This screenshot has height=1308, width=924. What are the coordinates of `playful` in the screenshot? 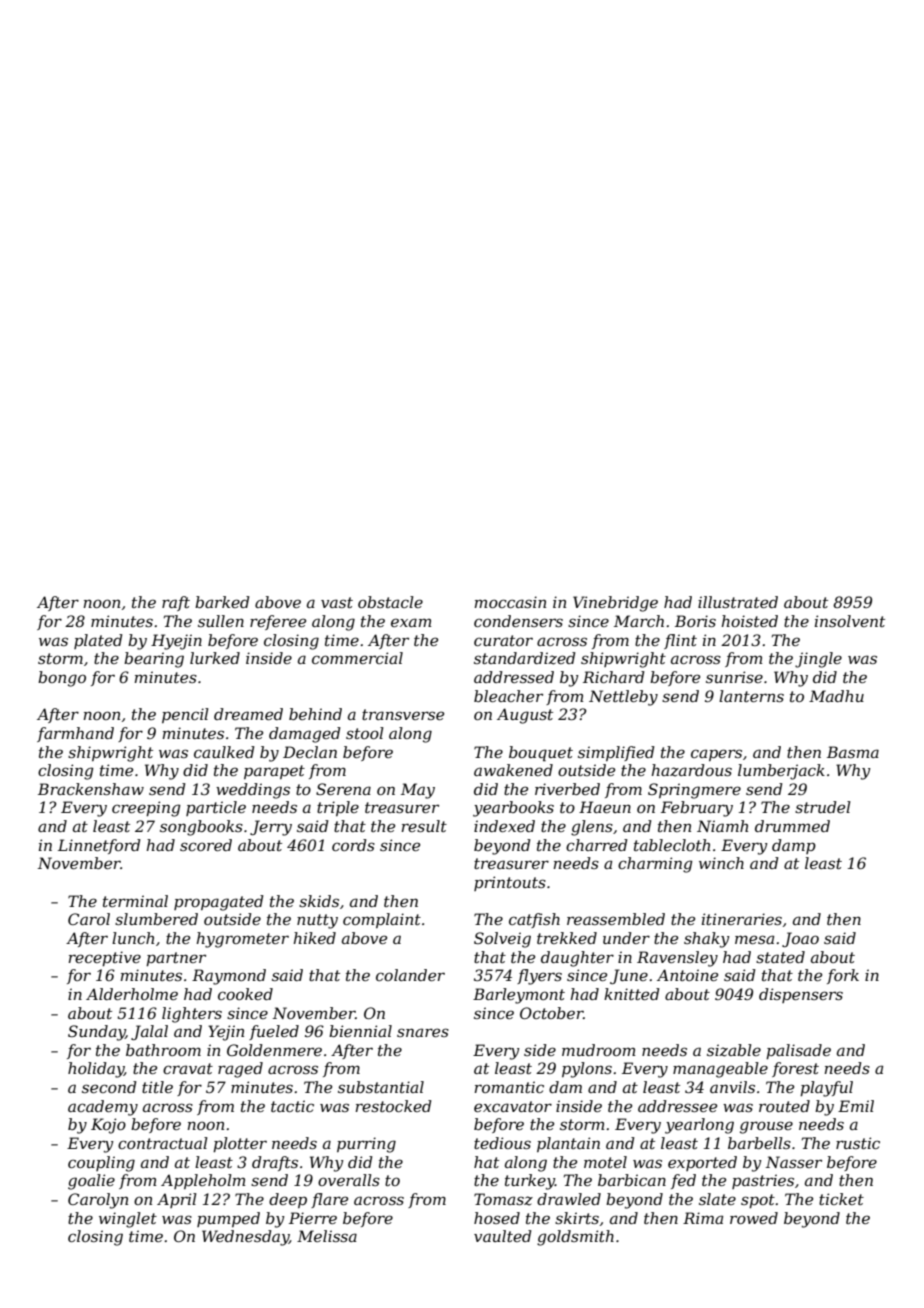 It's located at (826, 1089).
